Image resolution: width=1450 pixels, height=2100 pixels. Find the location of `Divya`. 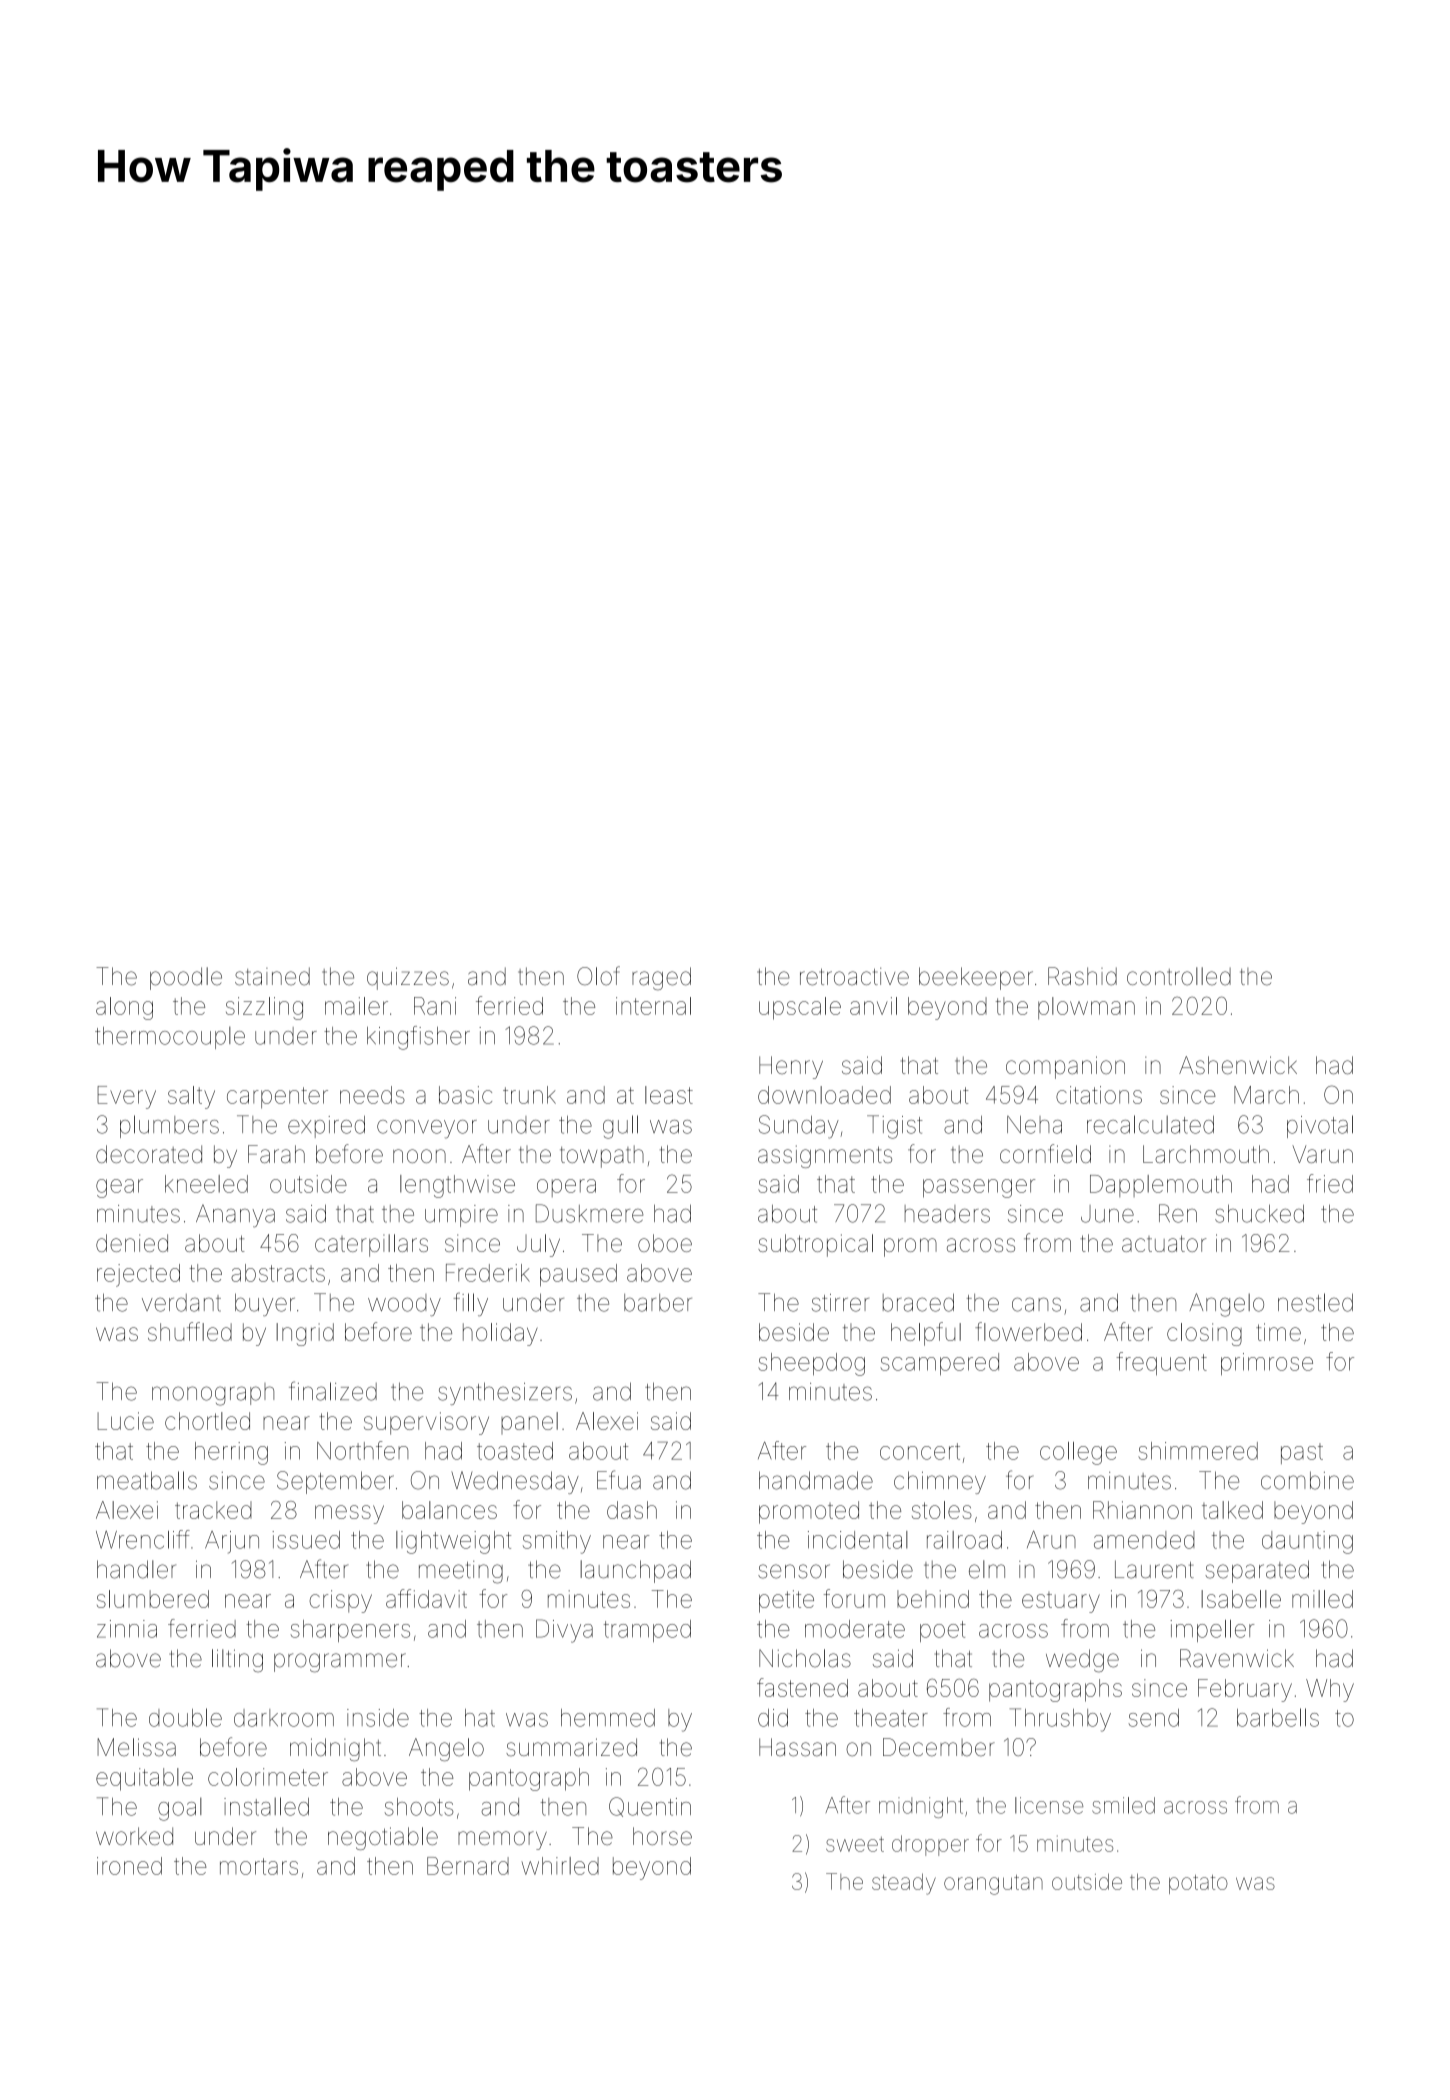

Divya is located at coordinates (564, 1631).
